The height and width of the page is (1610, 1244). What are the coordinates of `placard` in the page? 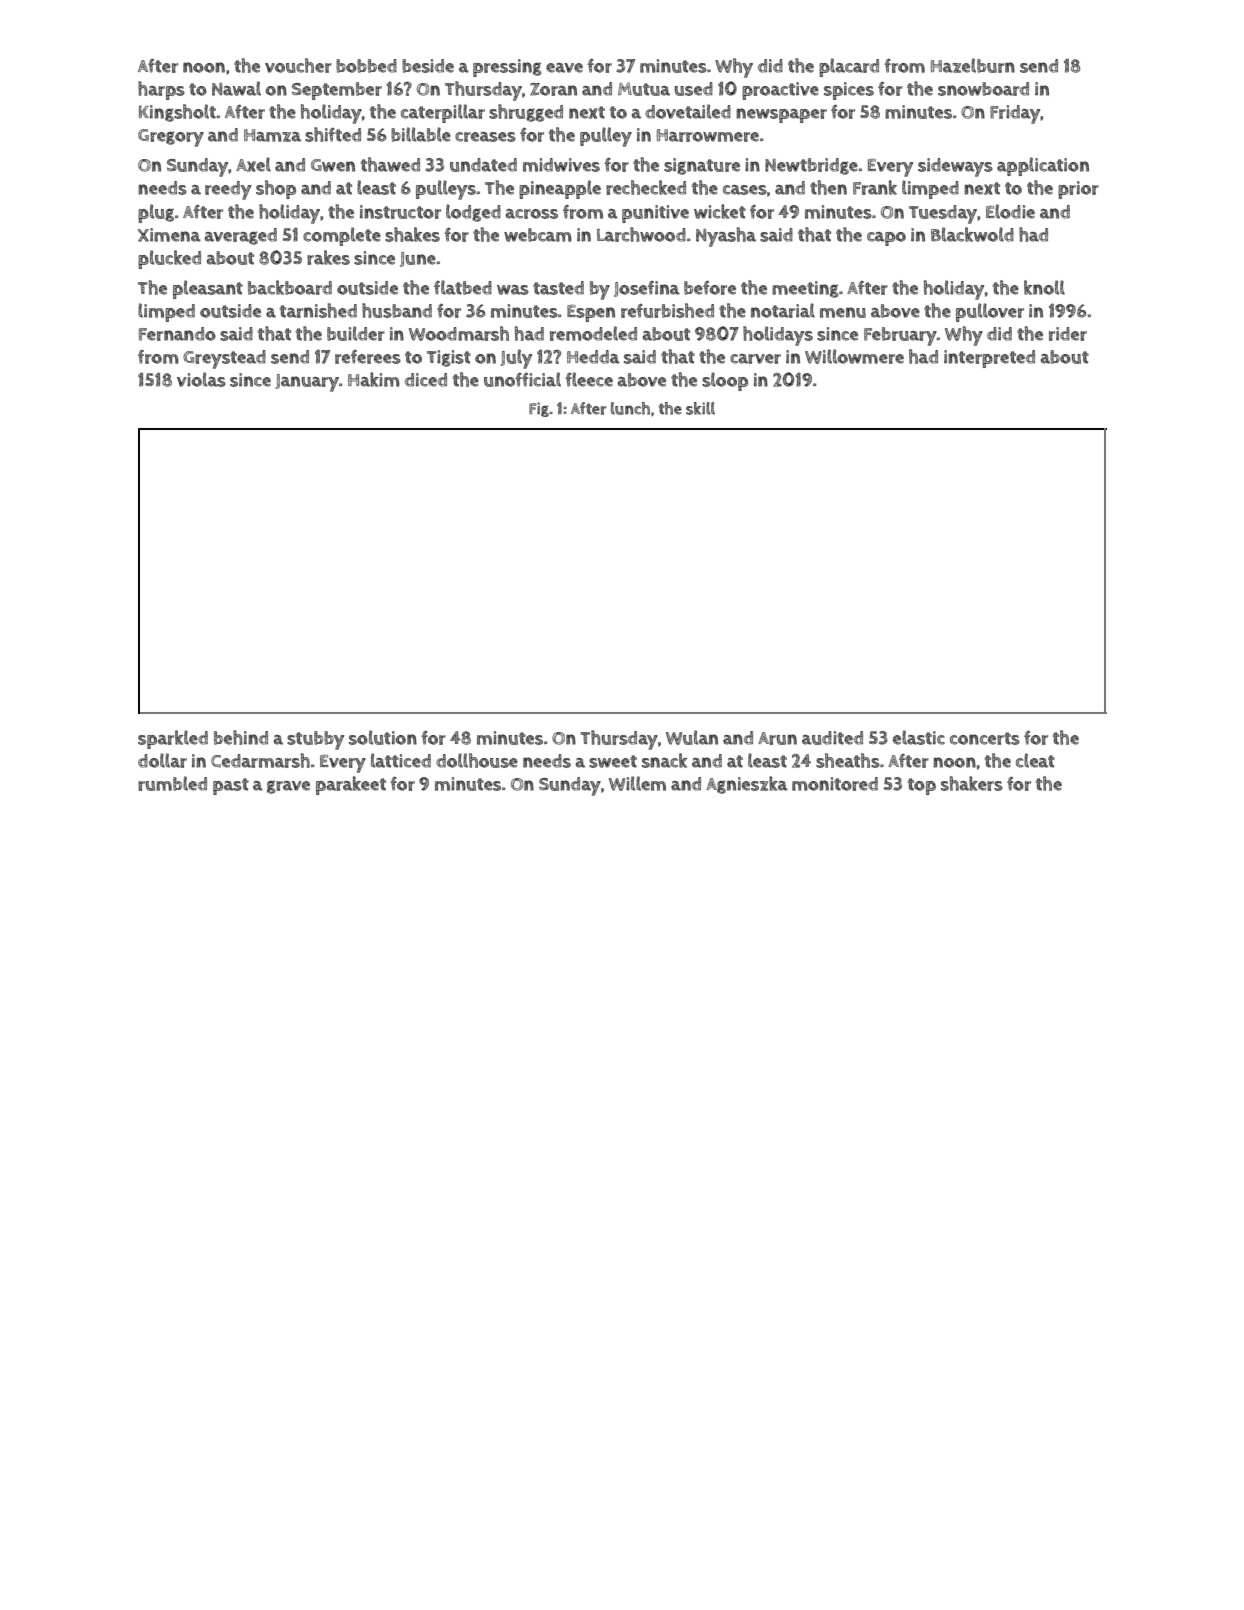 It's located at (849, 67).
